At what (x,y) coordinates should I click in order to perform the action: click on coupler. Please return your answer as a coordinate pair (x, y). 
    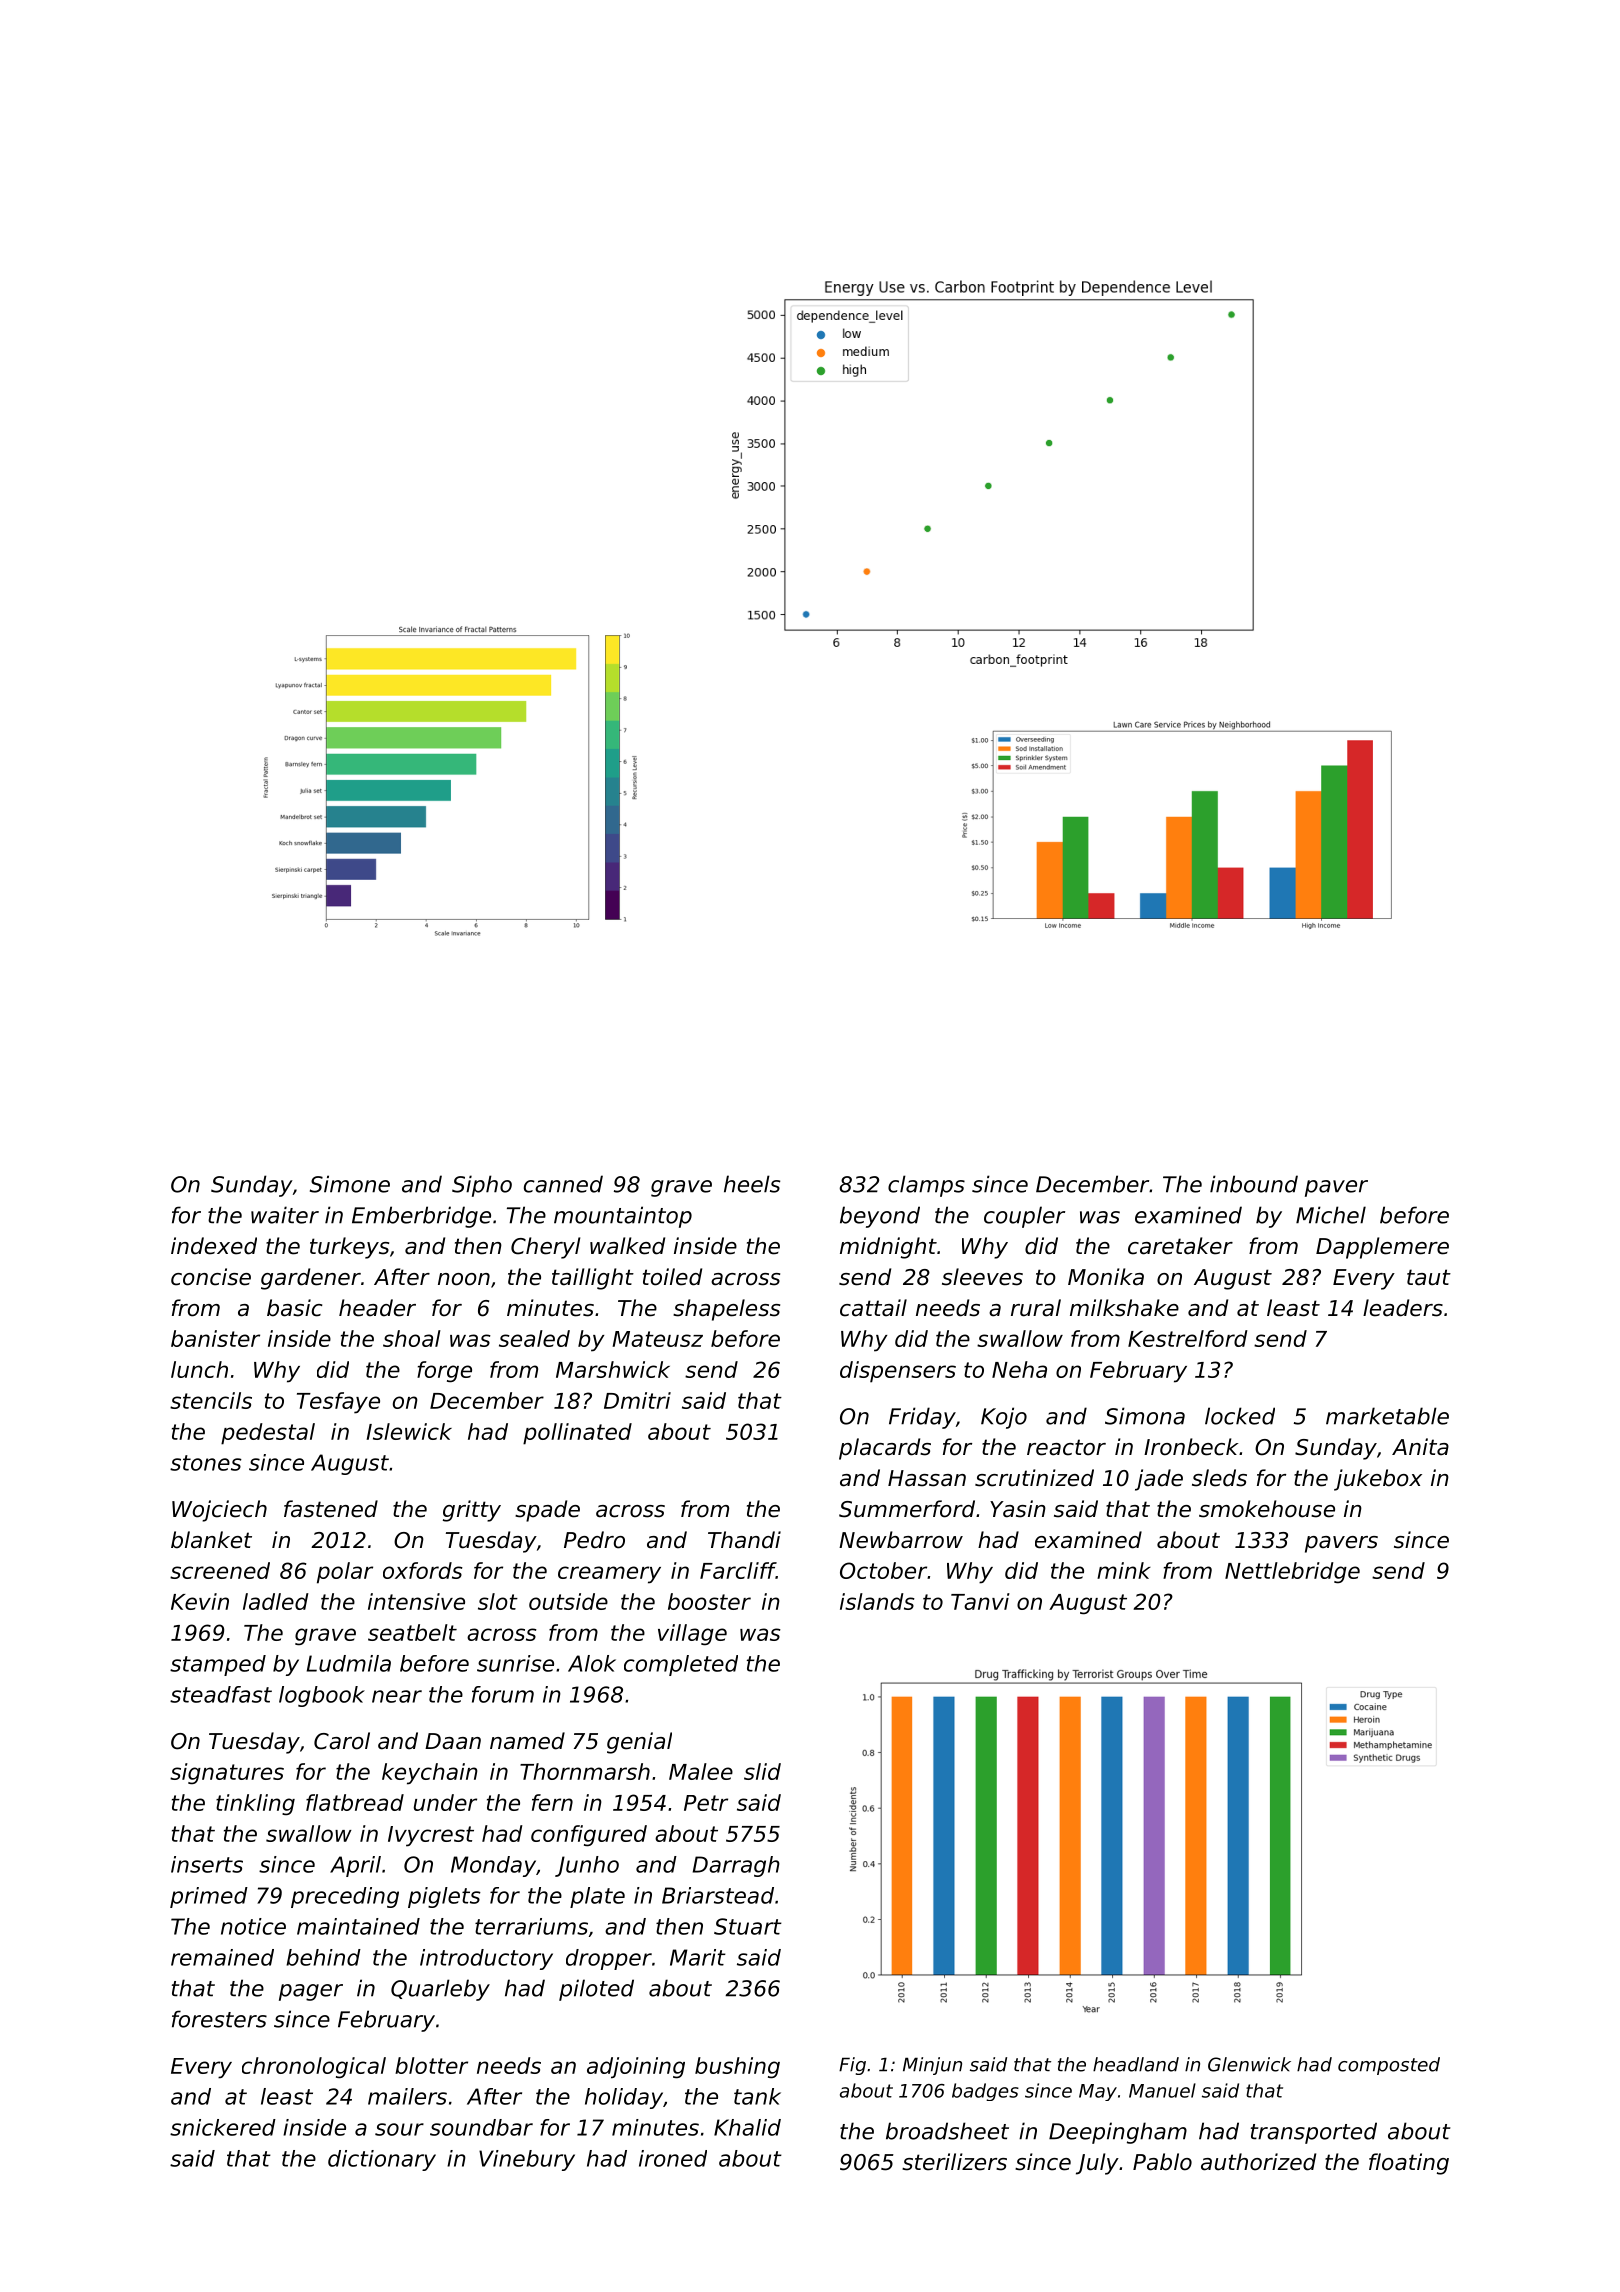
    Looking at the image, I should click on (1024, 1217).
